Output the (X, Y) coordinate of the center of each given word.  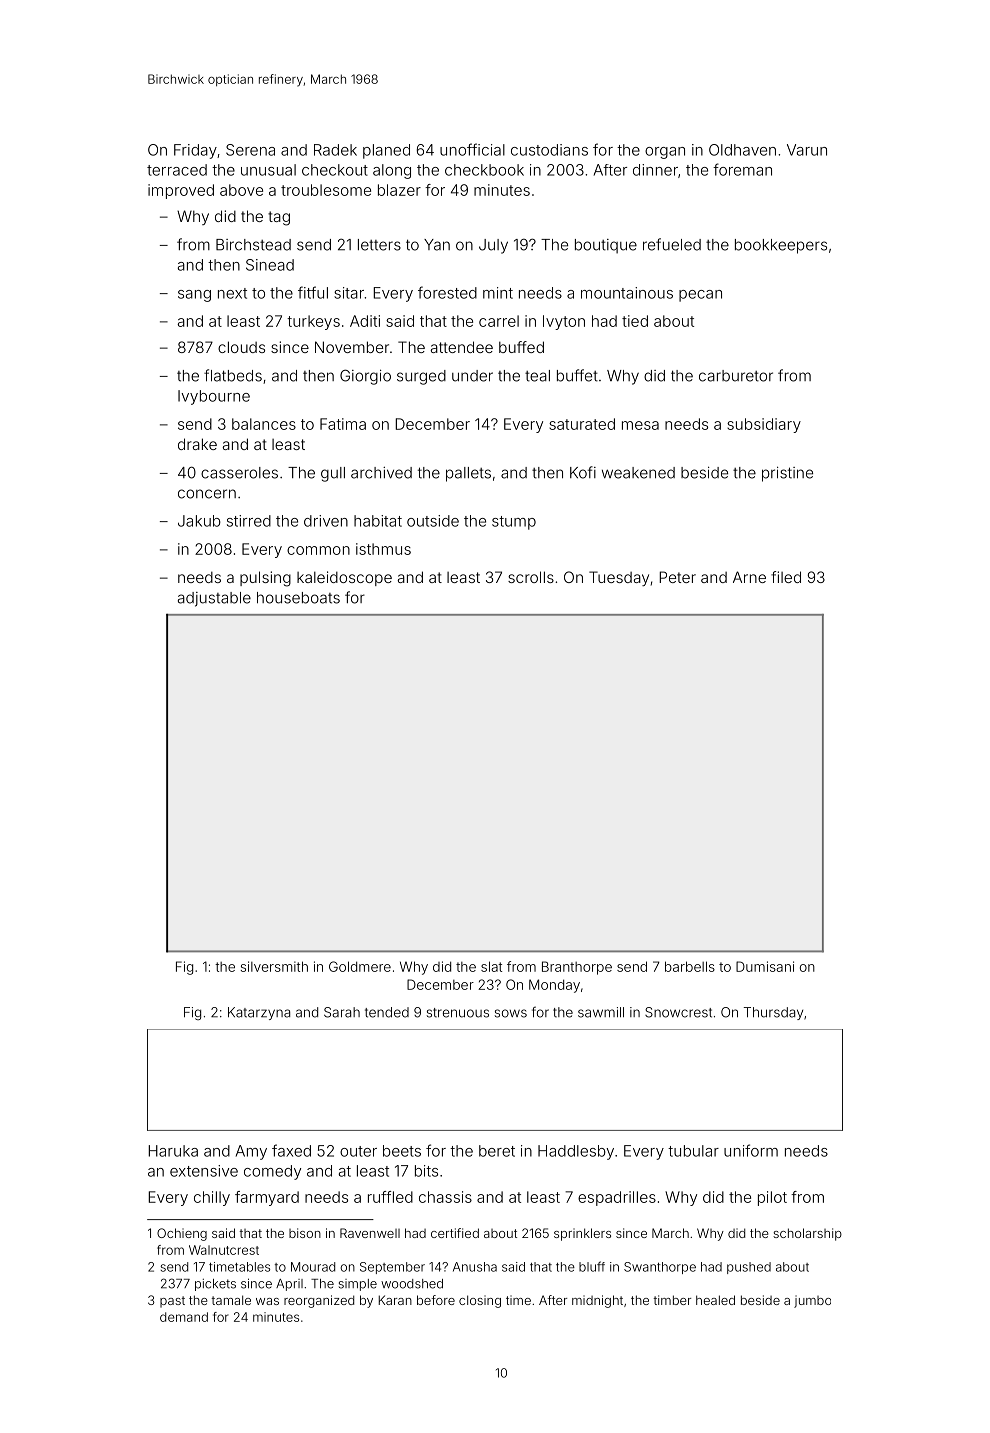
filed (786, 577)
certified (455, 1233)
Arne (749, 577)
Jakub (199, 521)
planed (386, 151)
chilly (212, 1198)
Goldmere (360, 966)
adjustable (214, 599)
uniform (751, 1150)
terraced (177, 170)
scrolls (531, 577)
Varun (807, 150)
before (436, 1300)
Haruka (173, 1151)
